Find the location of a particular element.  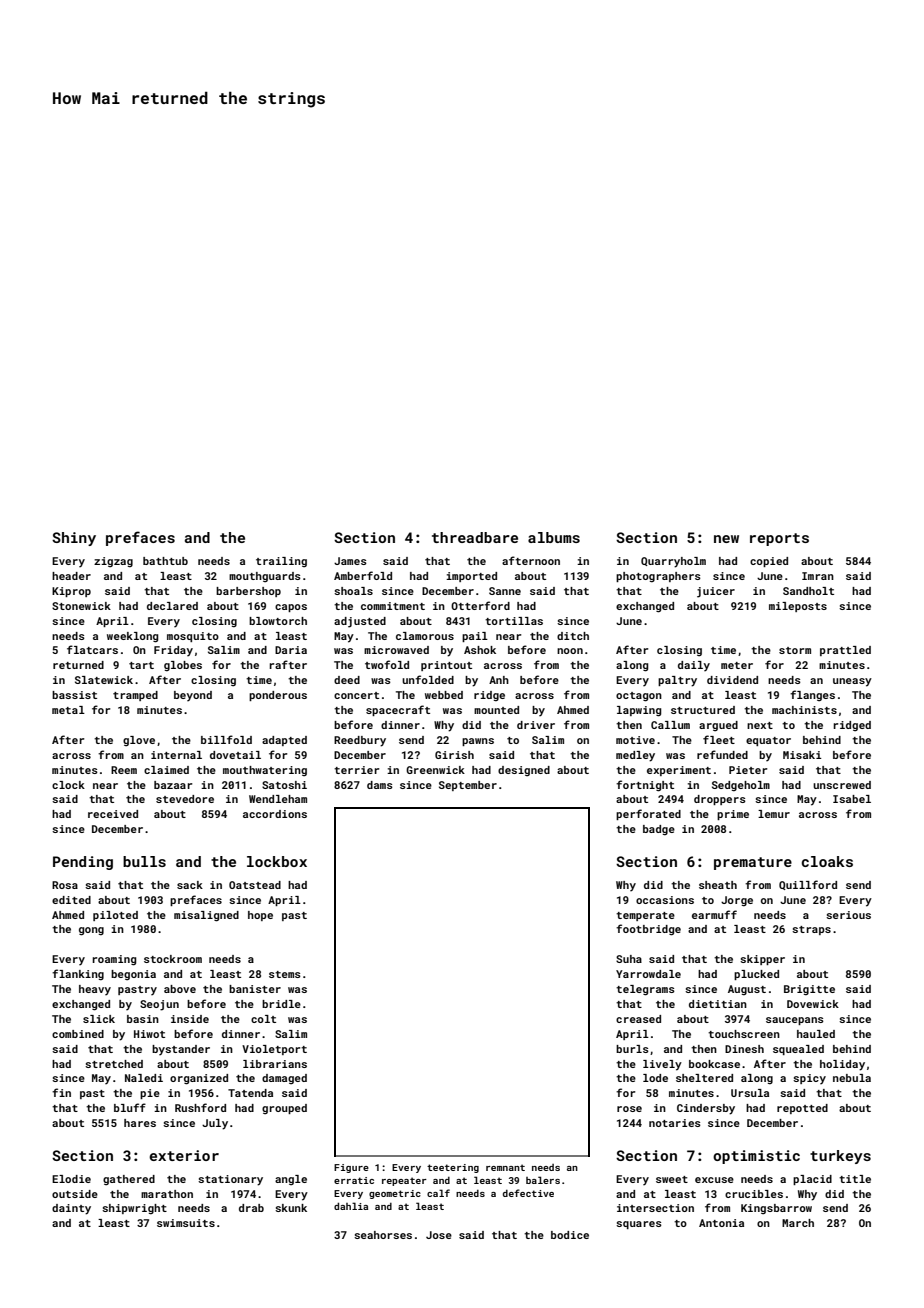

flanking is located at coordinates (78, 974).
